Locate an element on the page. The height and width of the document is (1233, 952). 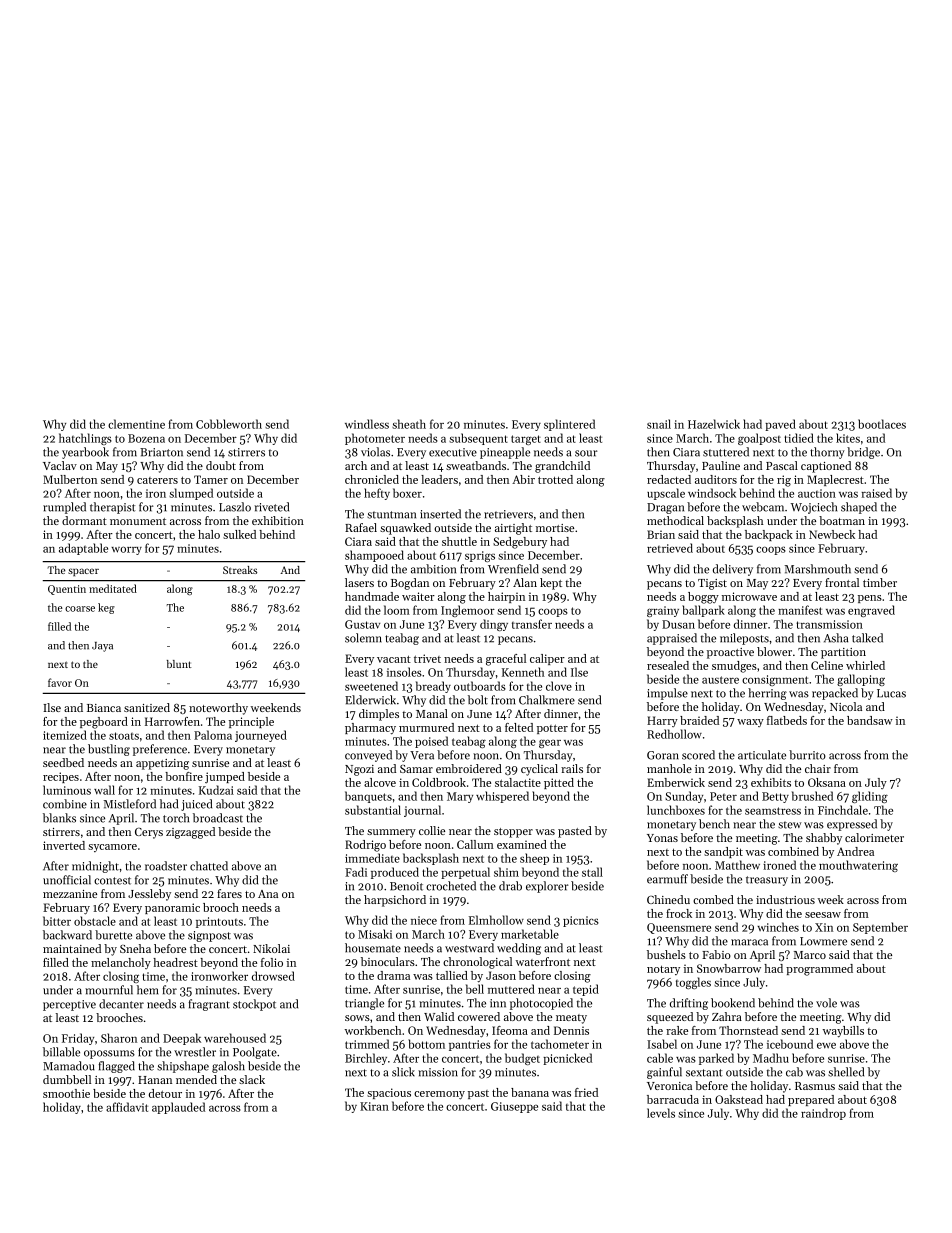
paved is located at coordinates (780, 425).
